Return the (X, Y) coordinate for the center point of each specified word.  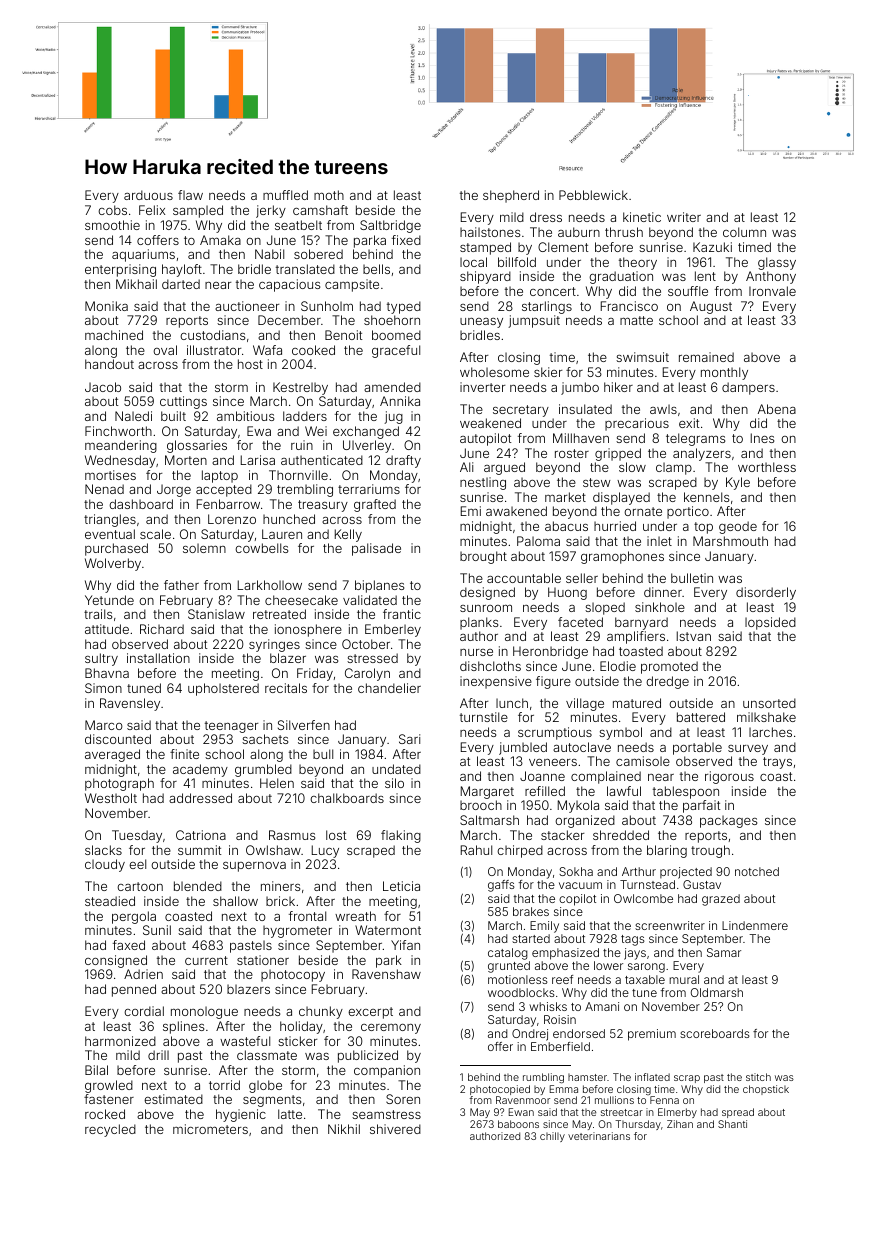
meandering (121, 446)
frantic (402, 614)
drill (158, 1055)
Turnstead (647, 884)
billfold (517, 262)
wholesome (494, 372)
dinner (663, 592)
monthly (724, 373)
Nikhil (344, 1129)
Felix (152, 210)
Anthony (771, 277)
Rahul (476, 850)
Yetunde (109, 600)
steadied (110, 901)
